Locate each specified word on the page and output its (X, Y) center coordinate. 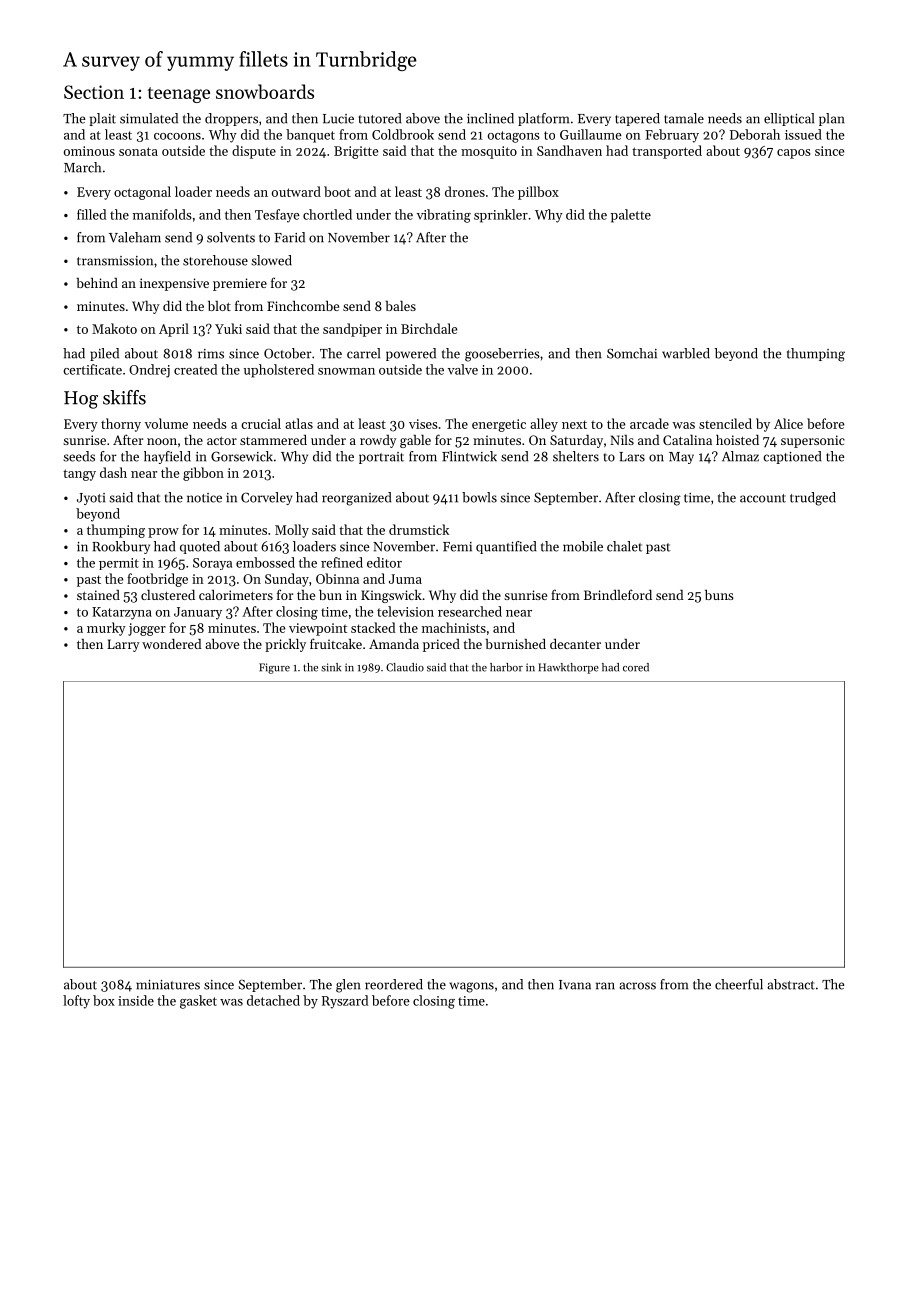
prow (163, 533)
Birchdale (429, 328)
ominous (89, 151)
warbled (686, 353)
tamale (684, 118)
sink (331, 667)
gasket (198, 1002)
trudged (813, 499)
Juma (405, 579)
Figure (274, 668)
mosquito (489, 152)
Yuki (228, 328)
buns (719, 595)
